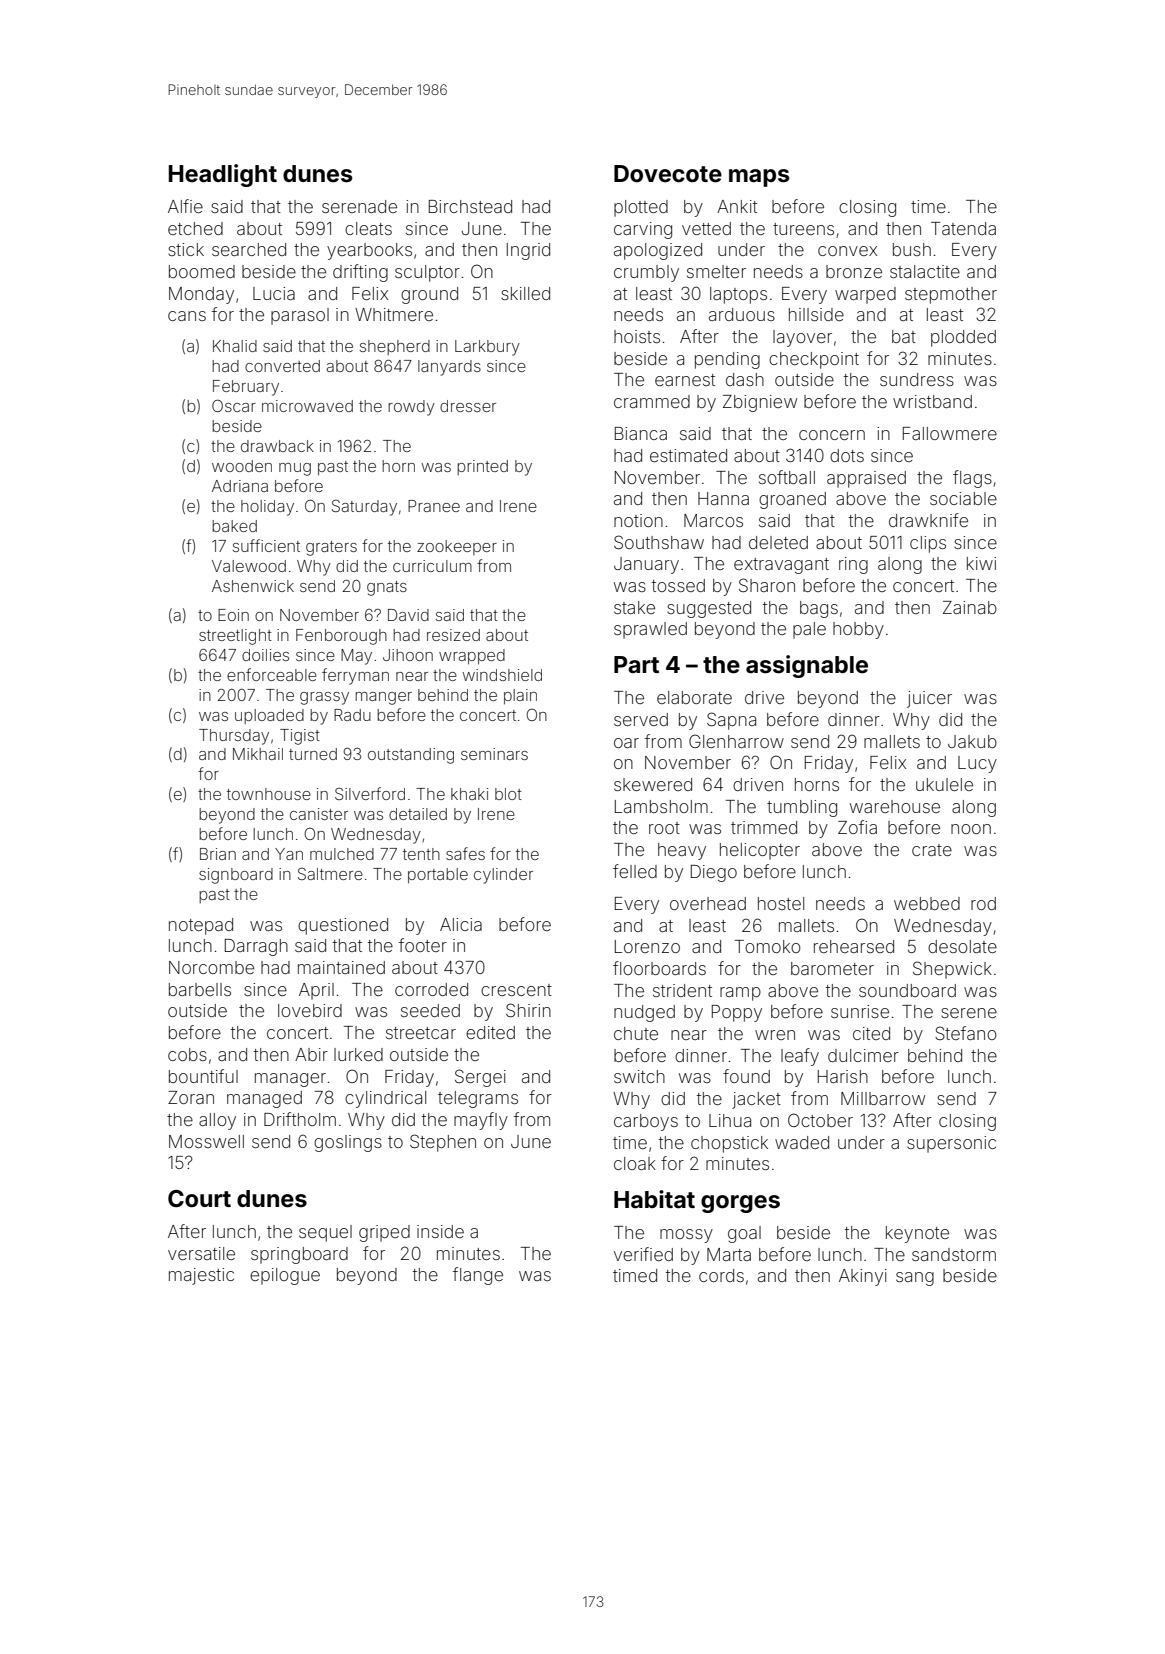 Image resolution: width=1165 pixels, height=1654 pixels. What do you see at coordinates (242, 466) in the screenshot?
I see `wooden` at bounding box center [242, 466].
